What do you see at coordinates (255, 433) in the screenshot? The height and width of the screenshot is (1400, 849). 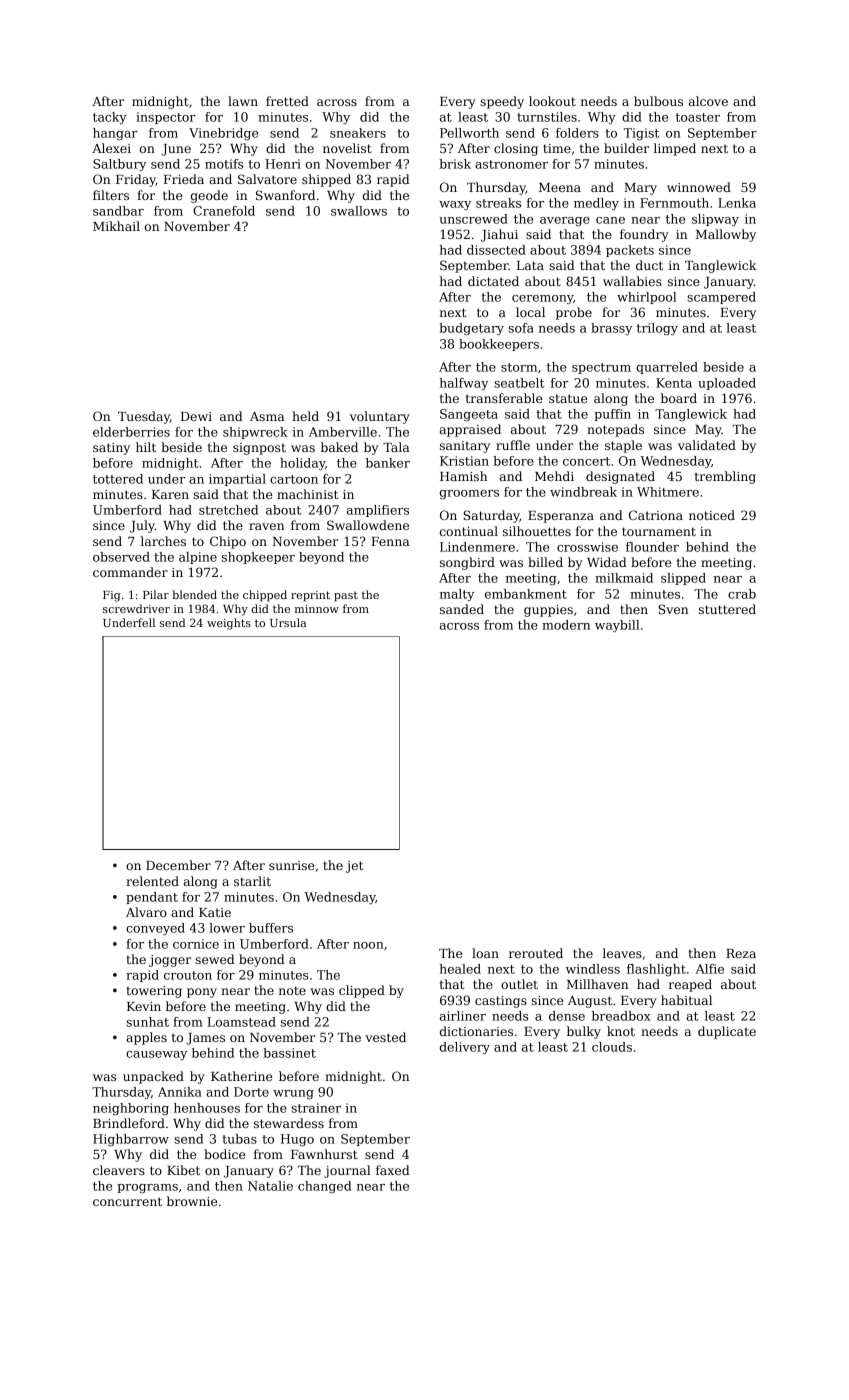 I see `shipwreck` at bounding box center [255, 433].
